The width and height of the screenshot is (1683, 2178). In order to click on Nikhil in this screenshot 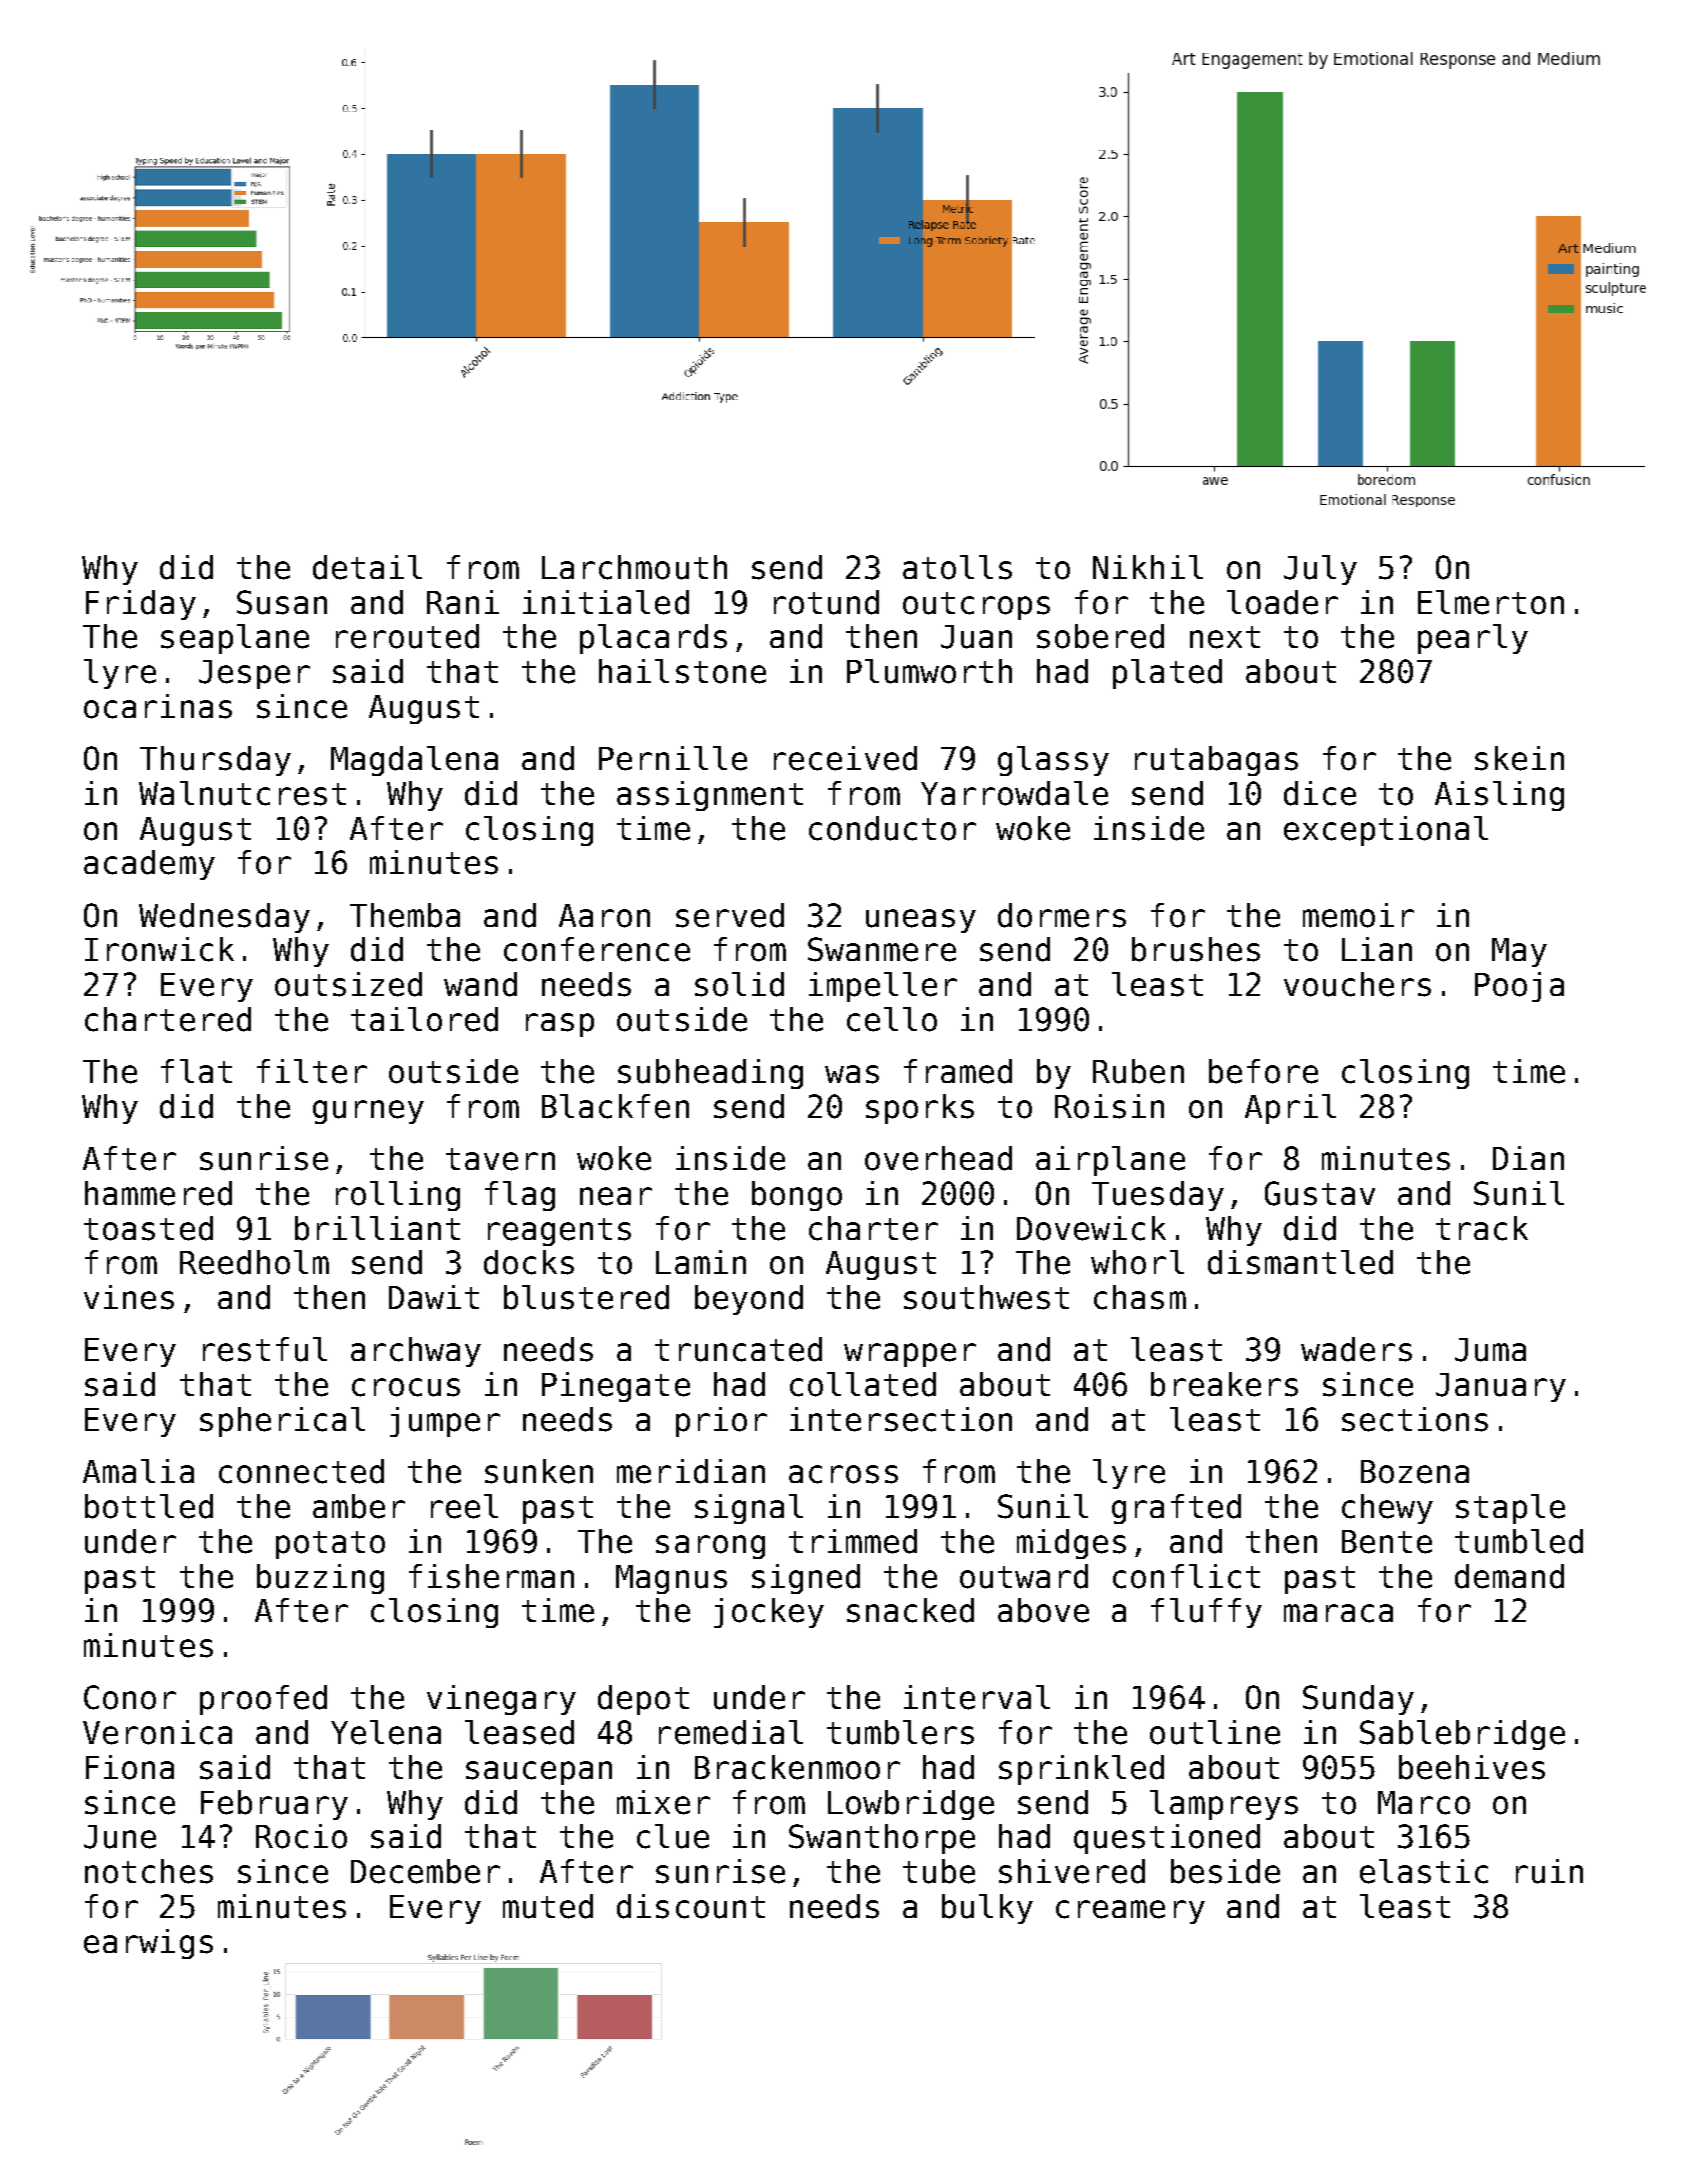, I will do `click(1148, 567)`.
